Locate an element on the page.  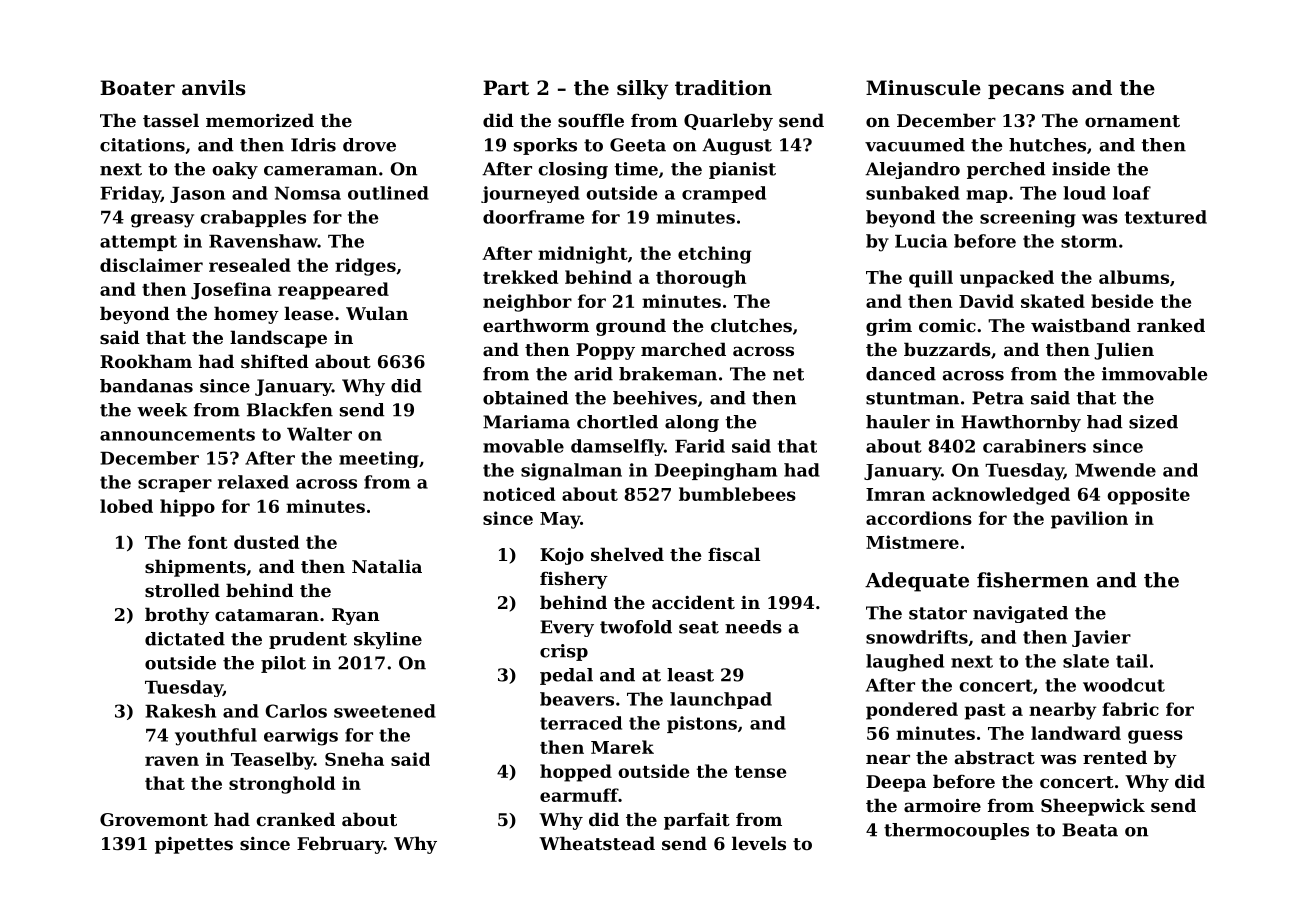
August is located at coordinates (737, 146).
